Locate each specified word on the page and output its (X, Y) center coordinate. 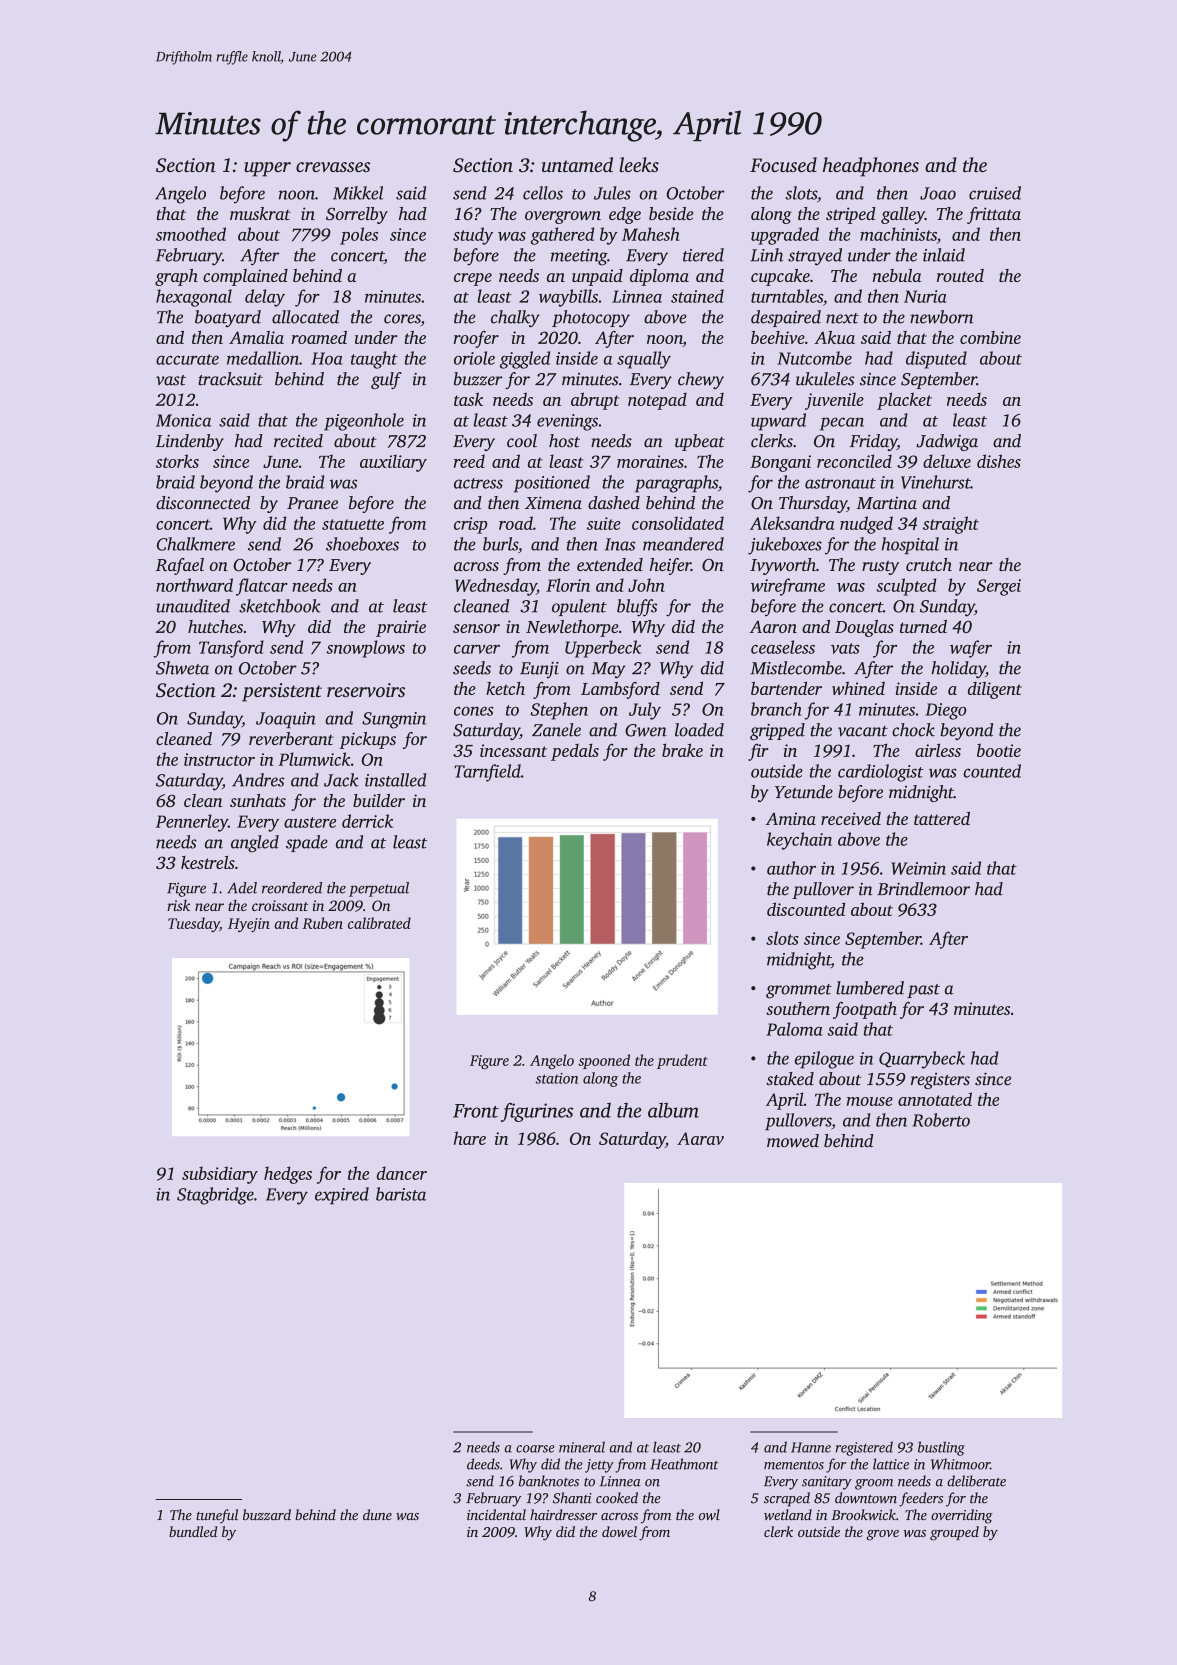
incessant (513, 750)
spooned (604, 1061)
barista (401, 1194)
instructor (219, 759)
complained (245, 277)
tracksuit (230, 379)
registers (940, 1081)
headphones (871, 167)
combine (990, 337)
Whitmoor (960, 1464)
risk (178, 905)
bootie (999, 750)
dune (377, 1514)
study (473, 236)
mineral (582, 1447)
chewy (701, 380)
